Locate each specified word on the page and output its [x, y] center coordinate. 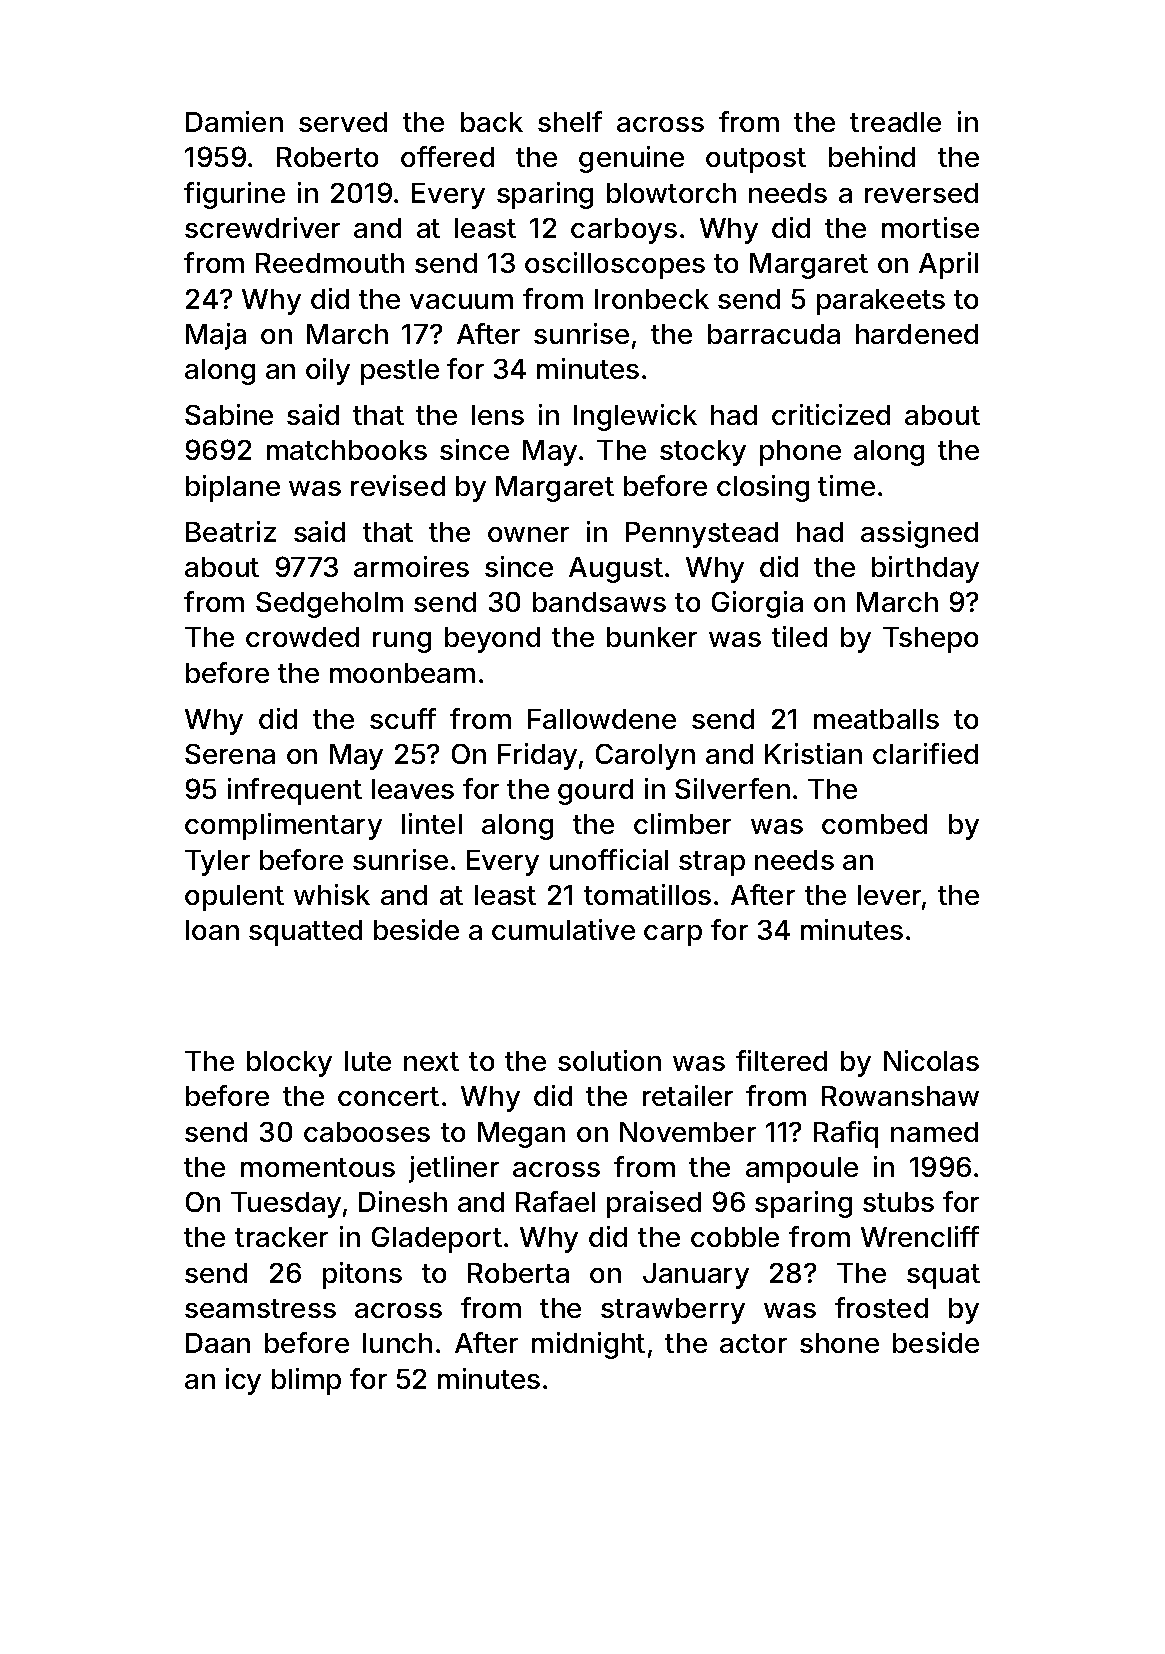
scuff [403, 718]
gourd [595, 792]
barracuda [774, 334]
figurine [234, 195]
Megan [521, 1135]
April [948, 265]
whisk [332, 894]
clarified [925, 753]
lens [498, 415]
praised [654, 1204]
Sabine [229, 414]
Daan [218, 1343]
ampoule [802, 1170]
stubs [898, 1202]
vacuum [461, 301]
